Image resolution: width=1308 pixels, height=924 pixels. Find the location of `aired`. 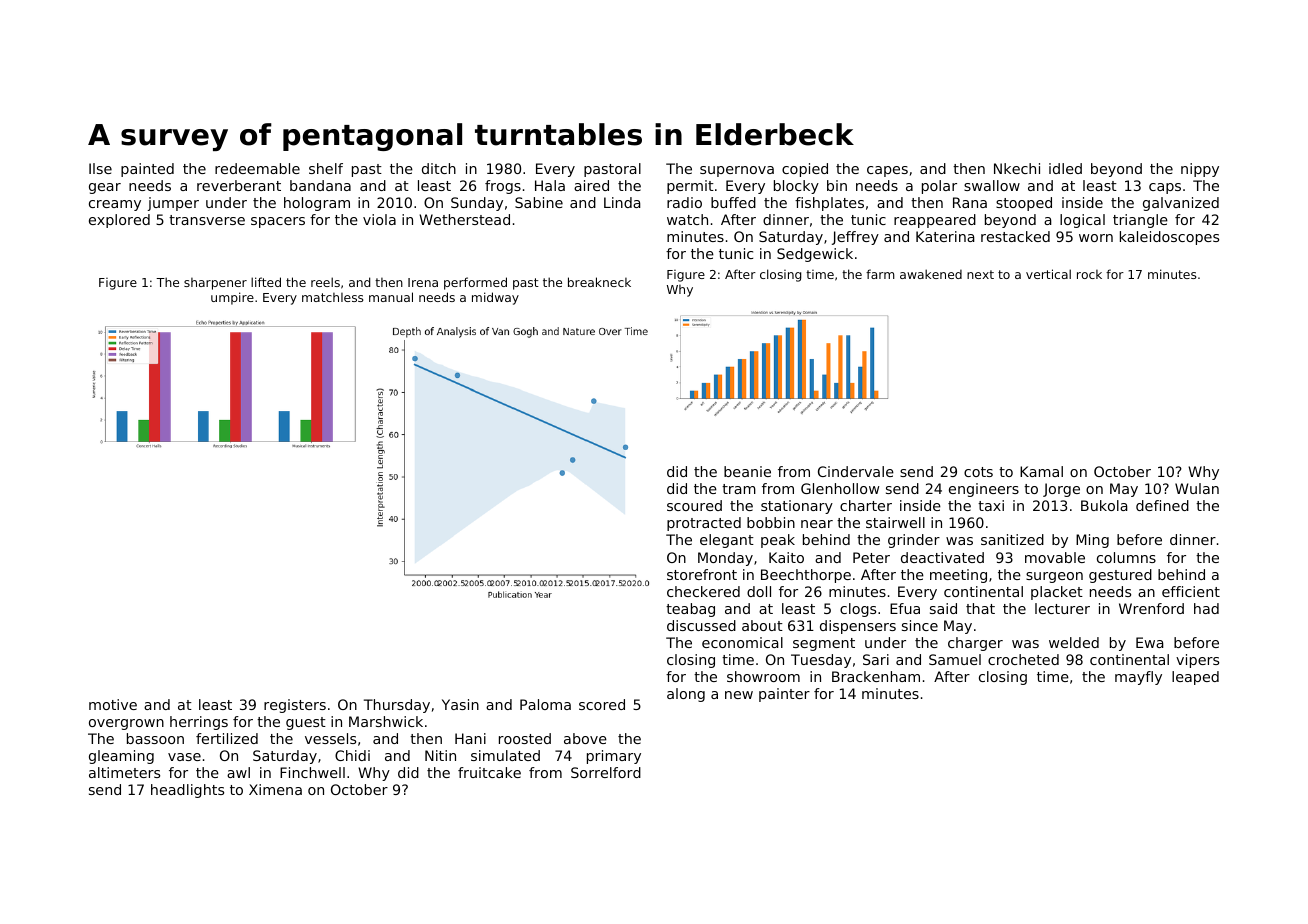

aired is located at coordinates (591, 185).
